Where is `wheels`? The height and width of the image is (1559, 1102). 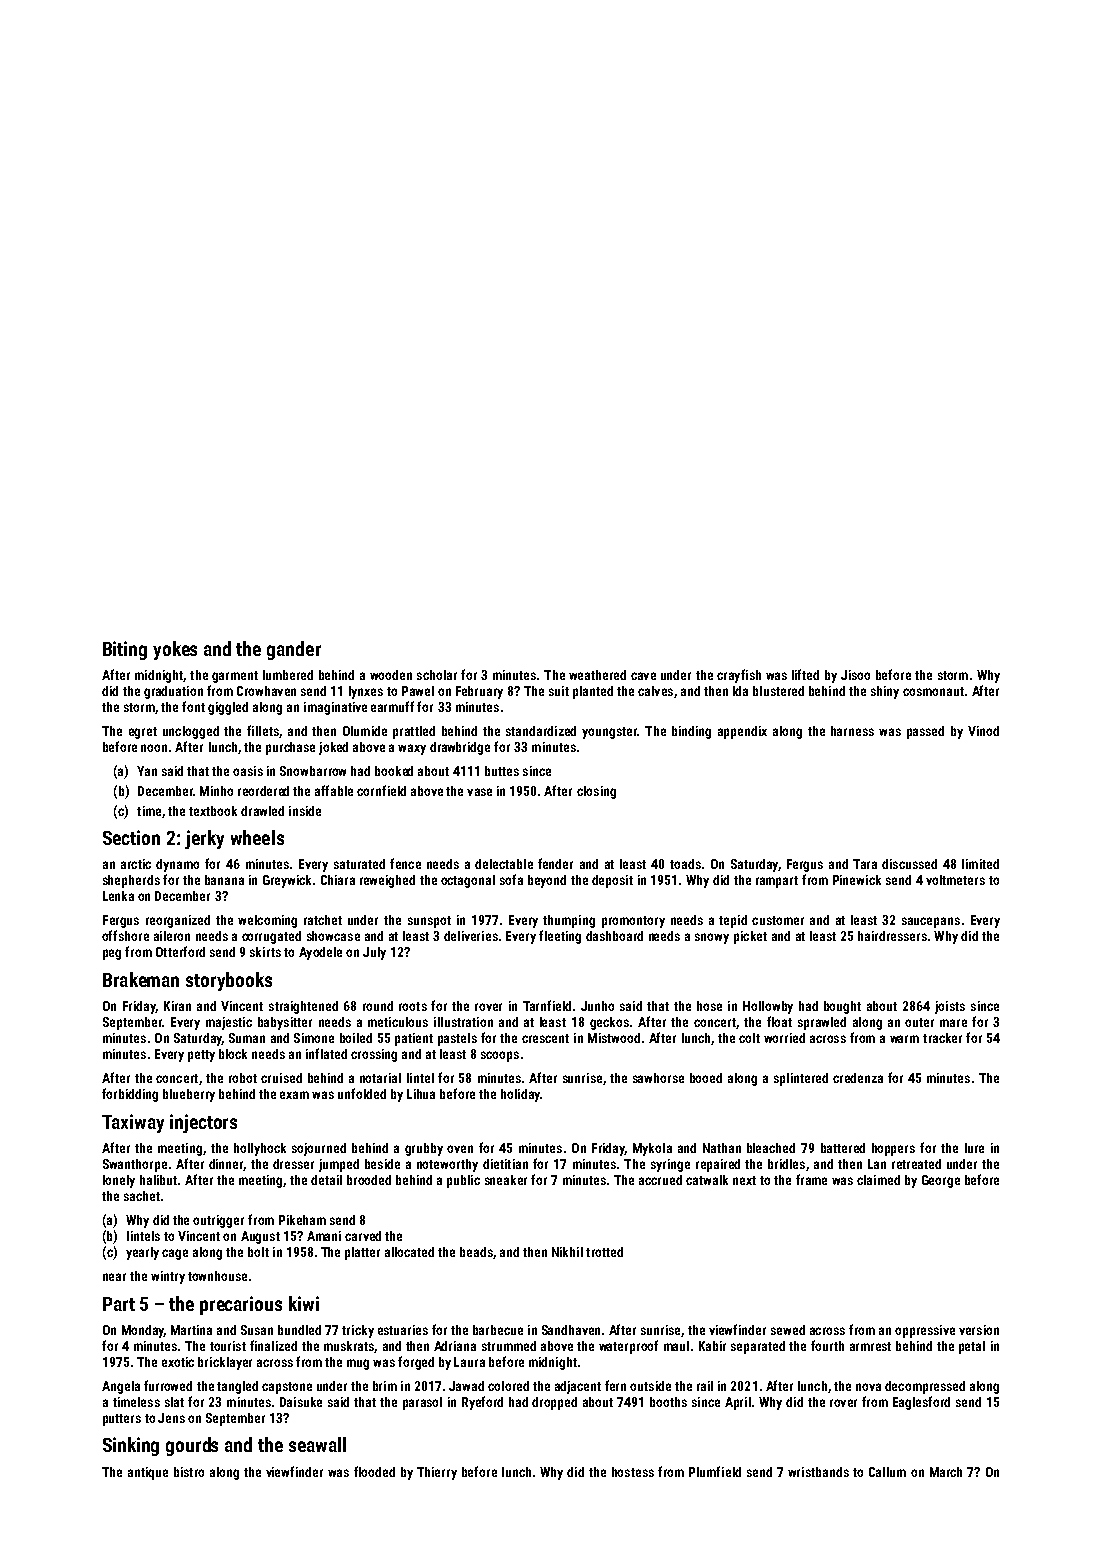 wheels is located at coordinates (257, 837).
